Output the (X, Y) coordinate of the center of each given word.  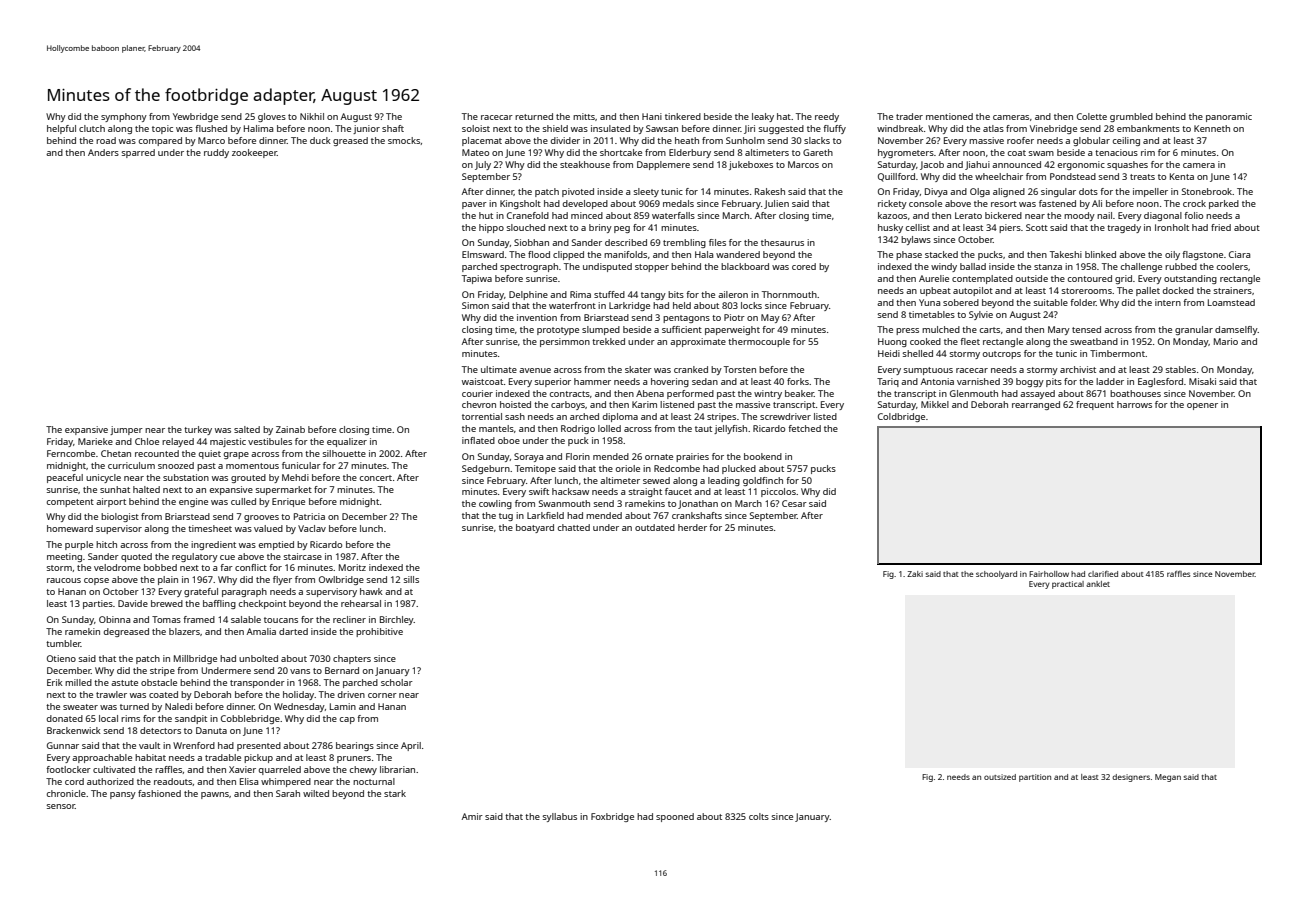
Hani (652, 116)
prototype (558, 331)
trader (909, 116)
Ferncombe (71, 453)
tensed (1086, 329)
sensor (61, 806)
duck (320, 140)
